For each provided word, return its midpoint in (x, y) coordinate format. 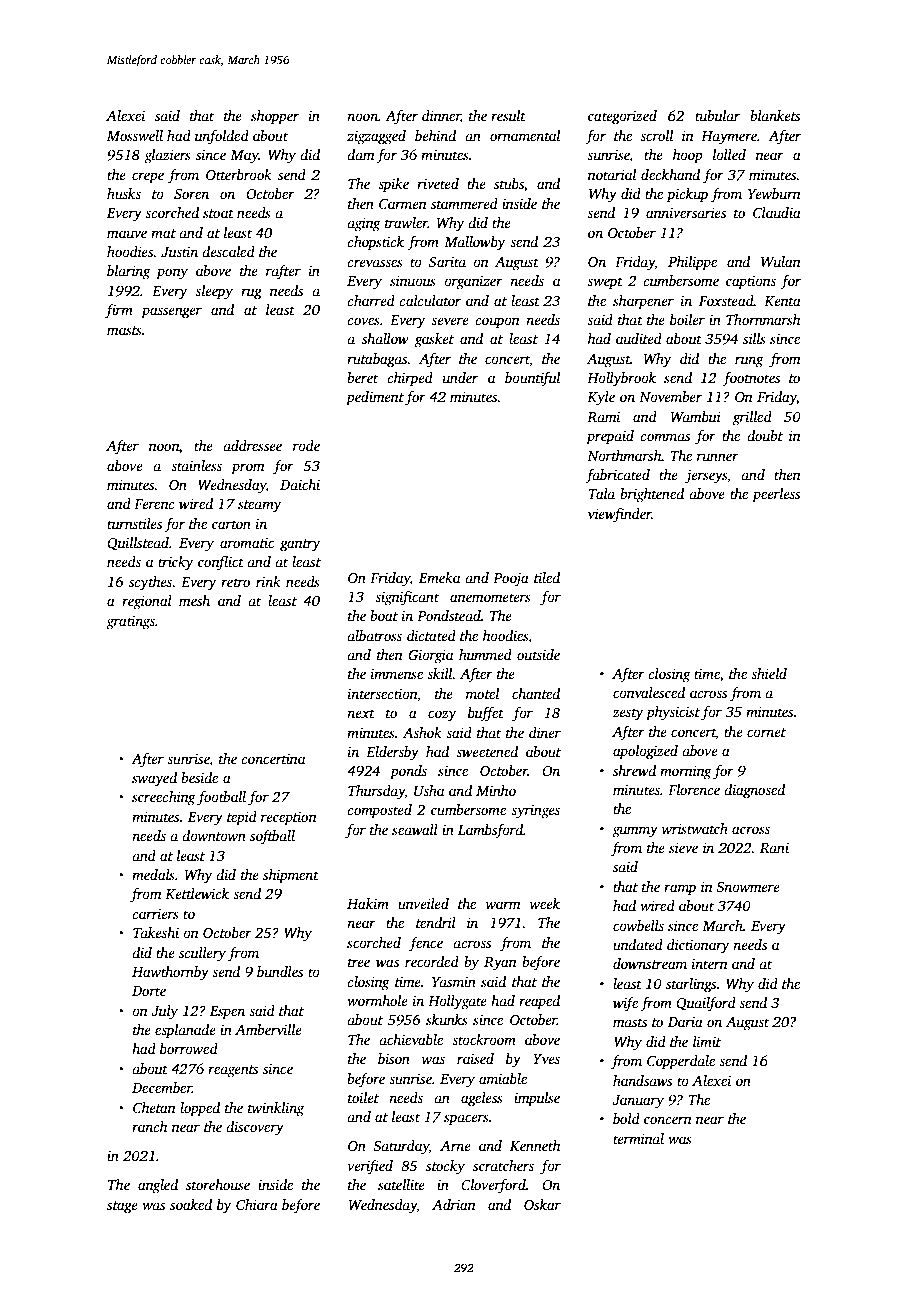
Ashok (422, 732)
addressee (252, 445)
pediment (375, 398)
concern (668, 1120)
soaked (191, 1204)
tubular (717, 115)
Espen (227, 1013)
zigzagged (376, 137)
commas (665, 437)
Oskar (542, 1204)
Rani (774, 847)
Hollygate (457, 1002)
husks (124, 193)
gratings (130, 622)
